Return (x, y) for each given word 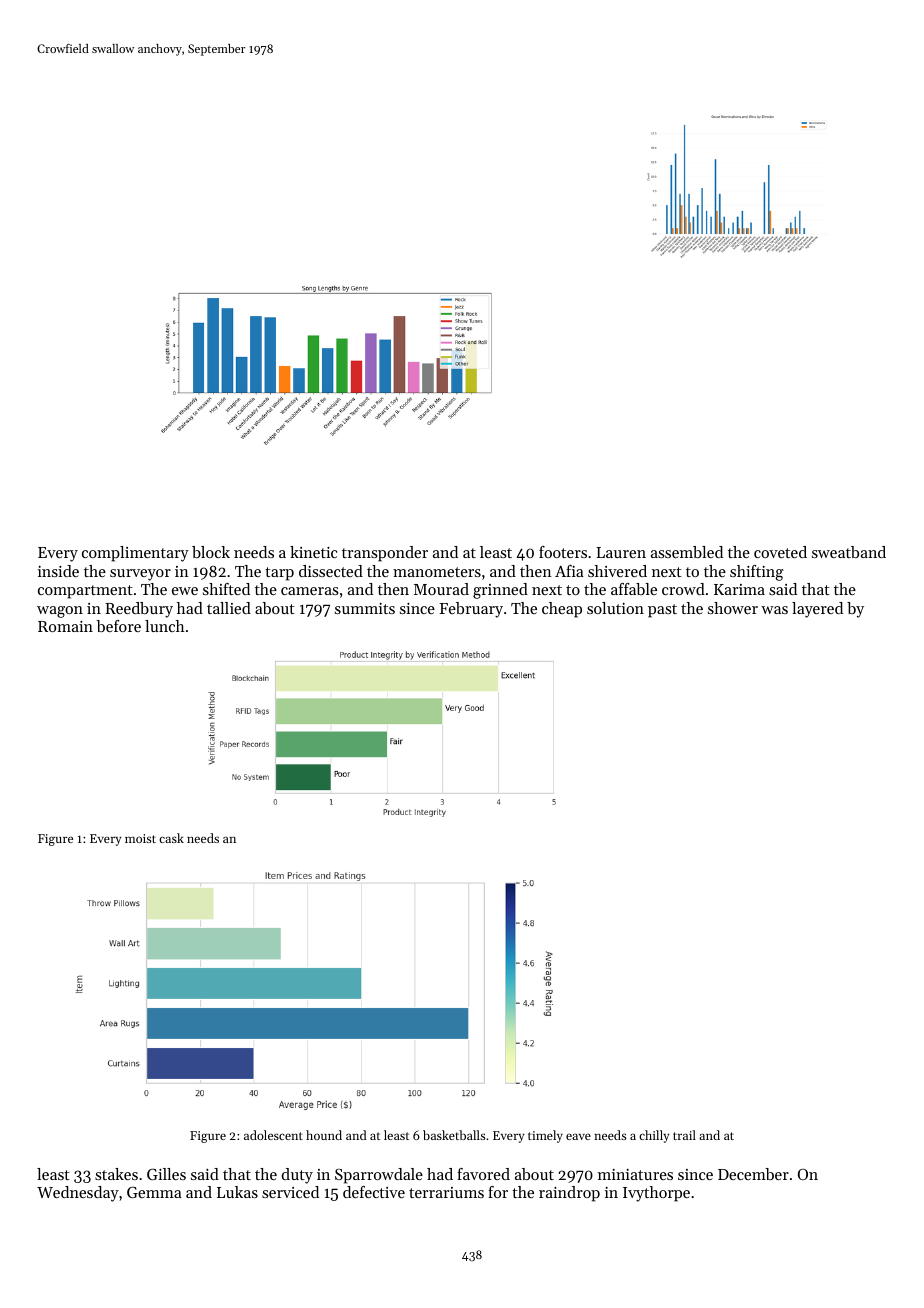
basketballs (454, 1135)
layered (817, 610)
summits (365, 608)
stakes (116, 1174)
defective (374, 1192)
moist (140, 838)
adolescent (273, 1135)
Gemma (154, 1192)
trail (684, 1135)
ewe (185, 591)
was (774, 610)
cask (171, 838)
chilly (654, 1136)
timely (545, 1136)
